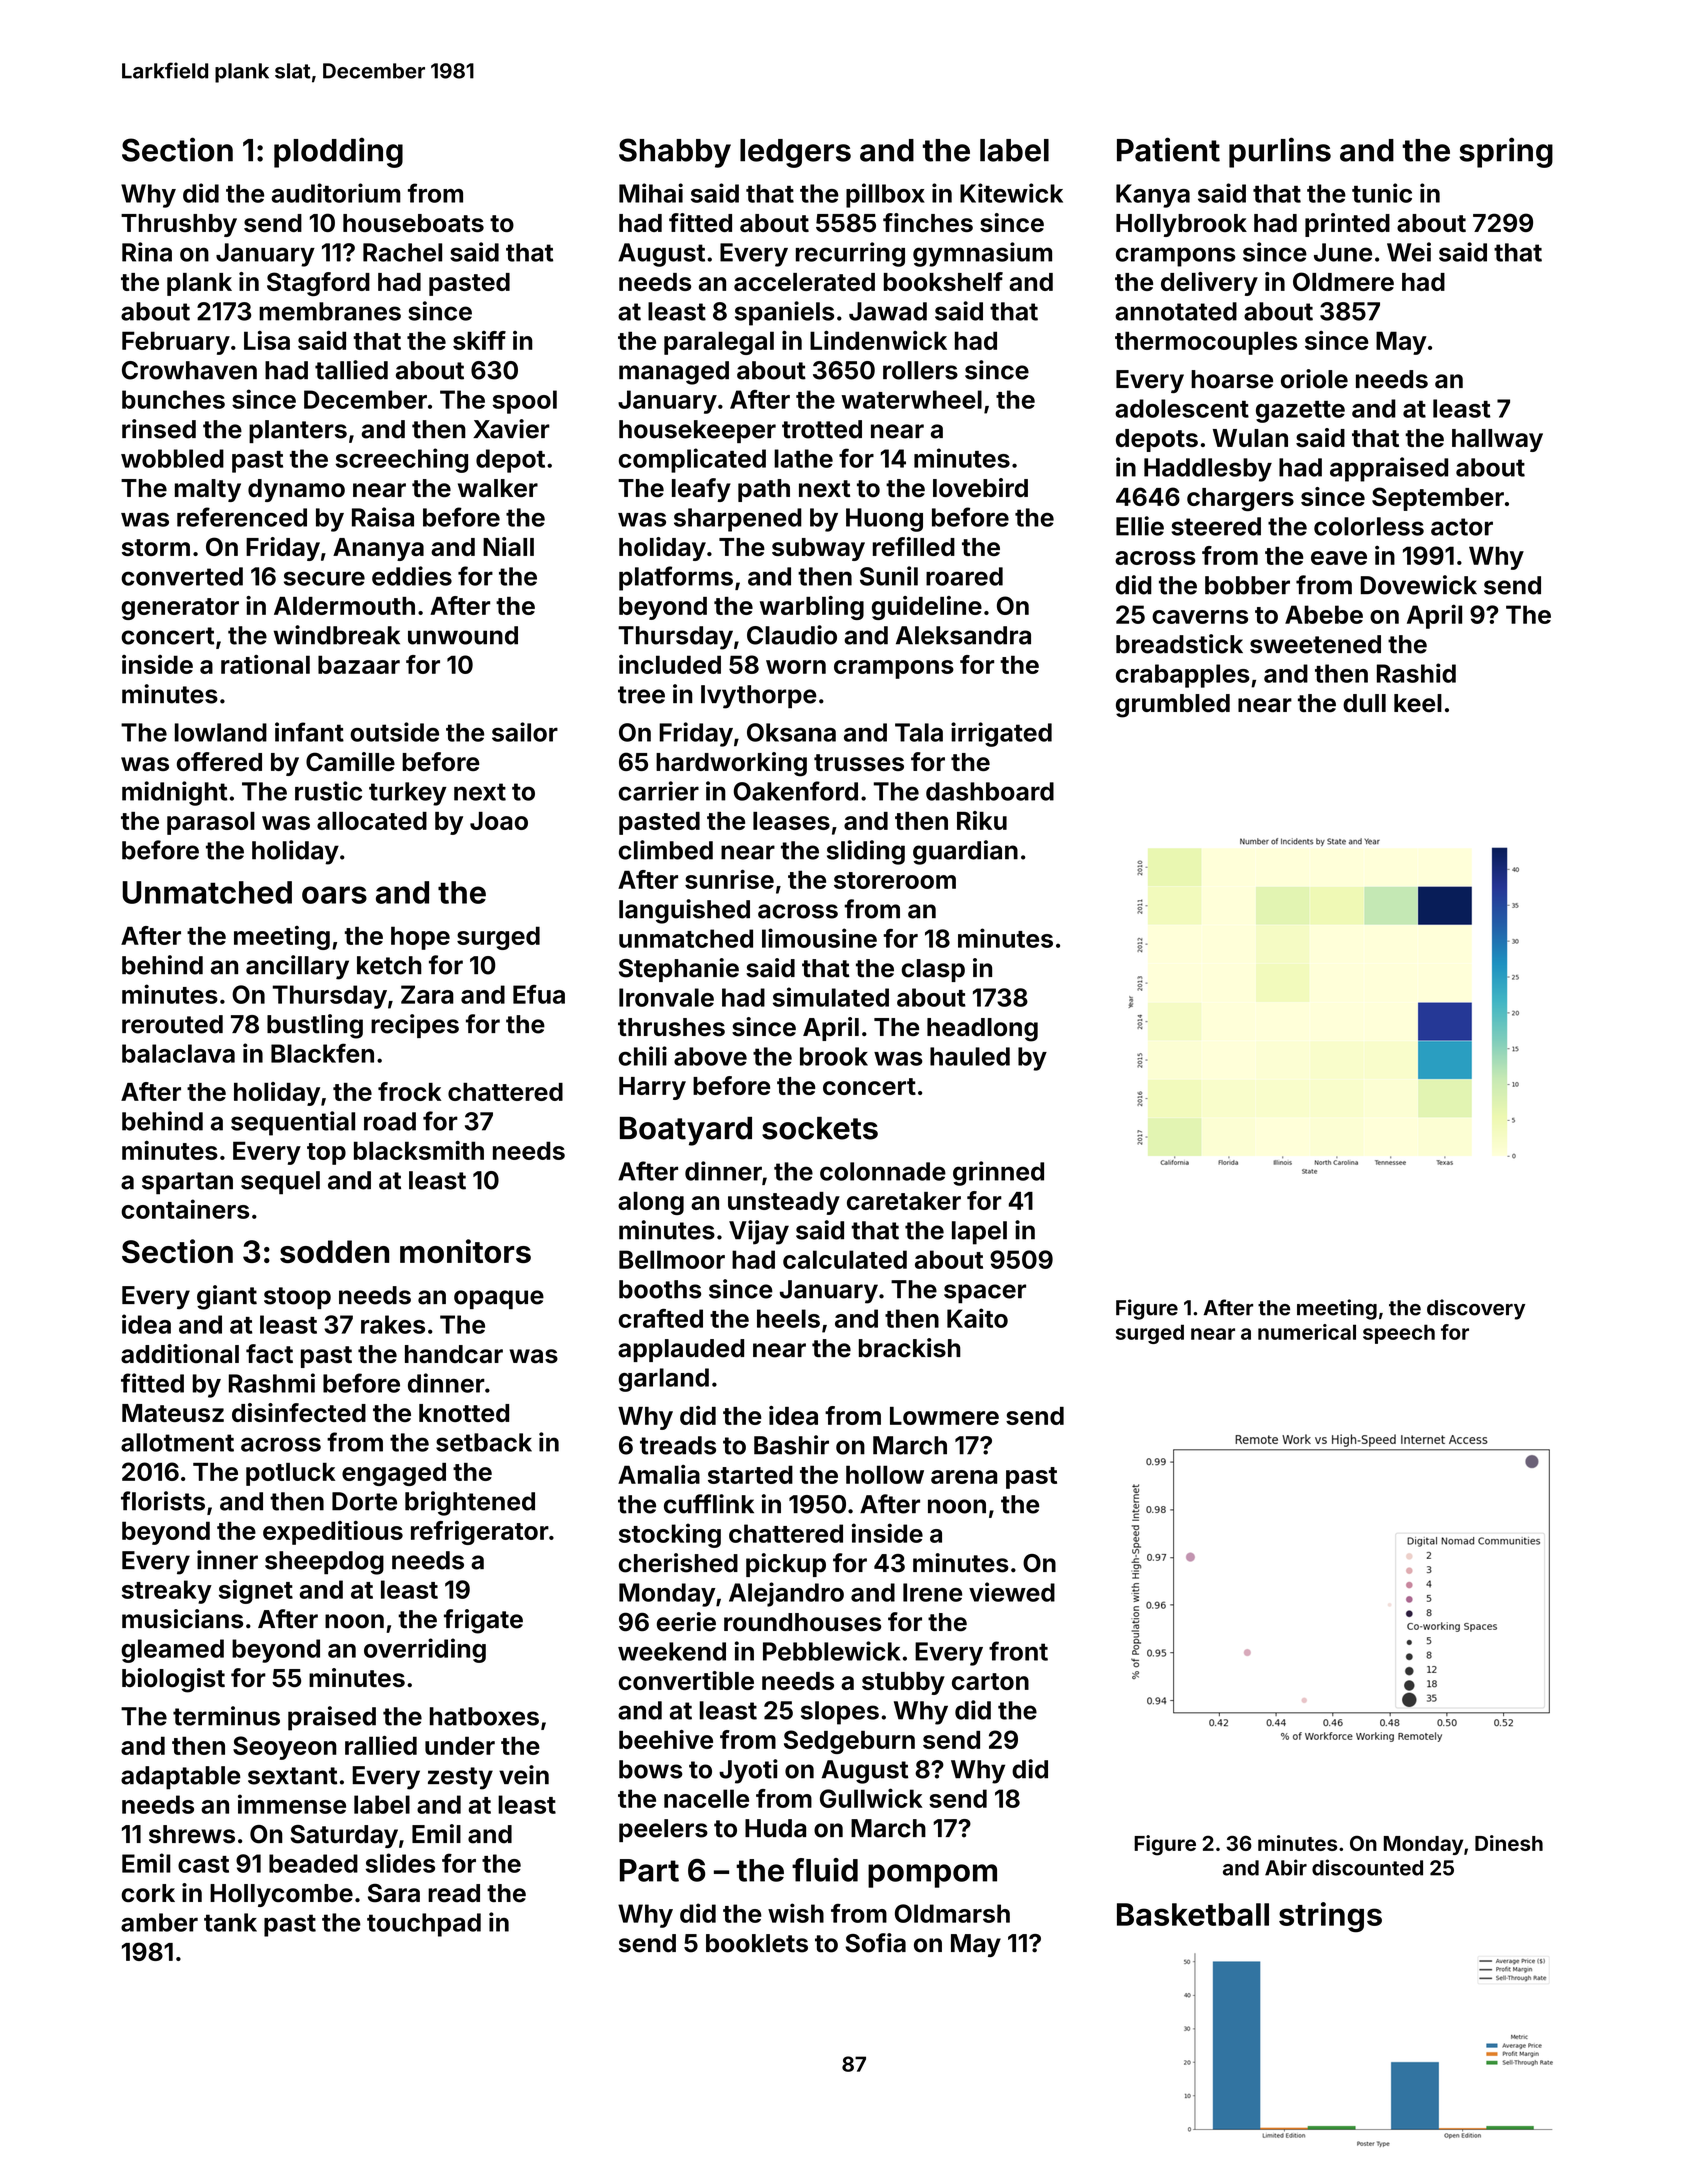 The width and height of the document is (1683, 2178). I want to click on Lowmere, so click(944, 1416).
